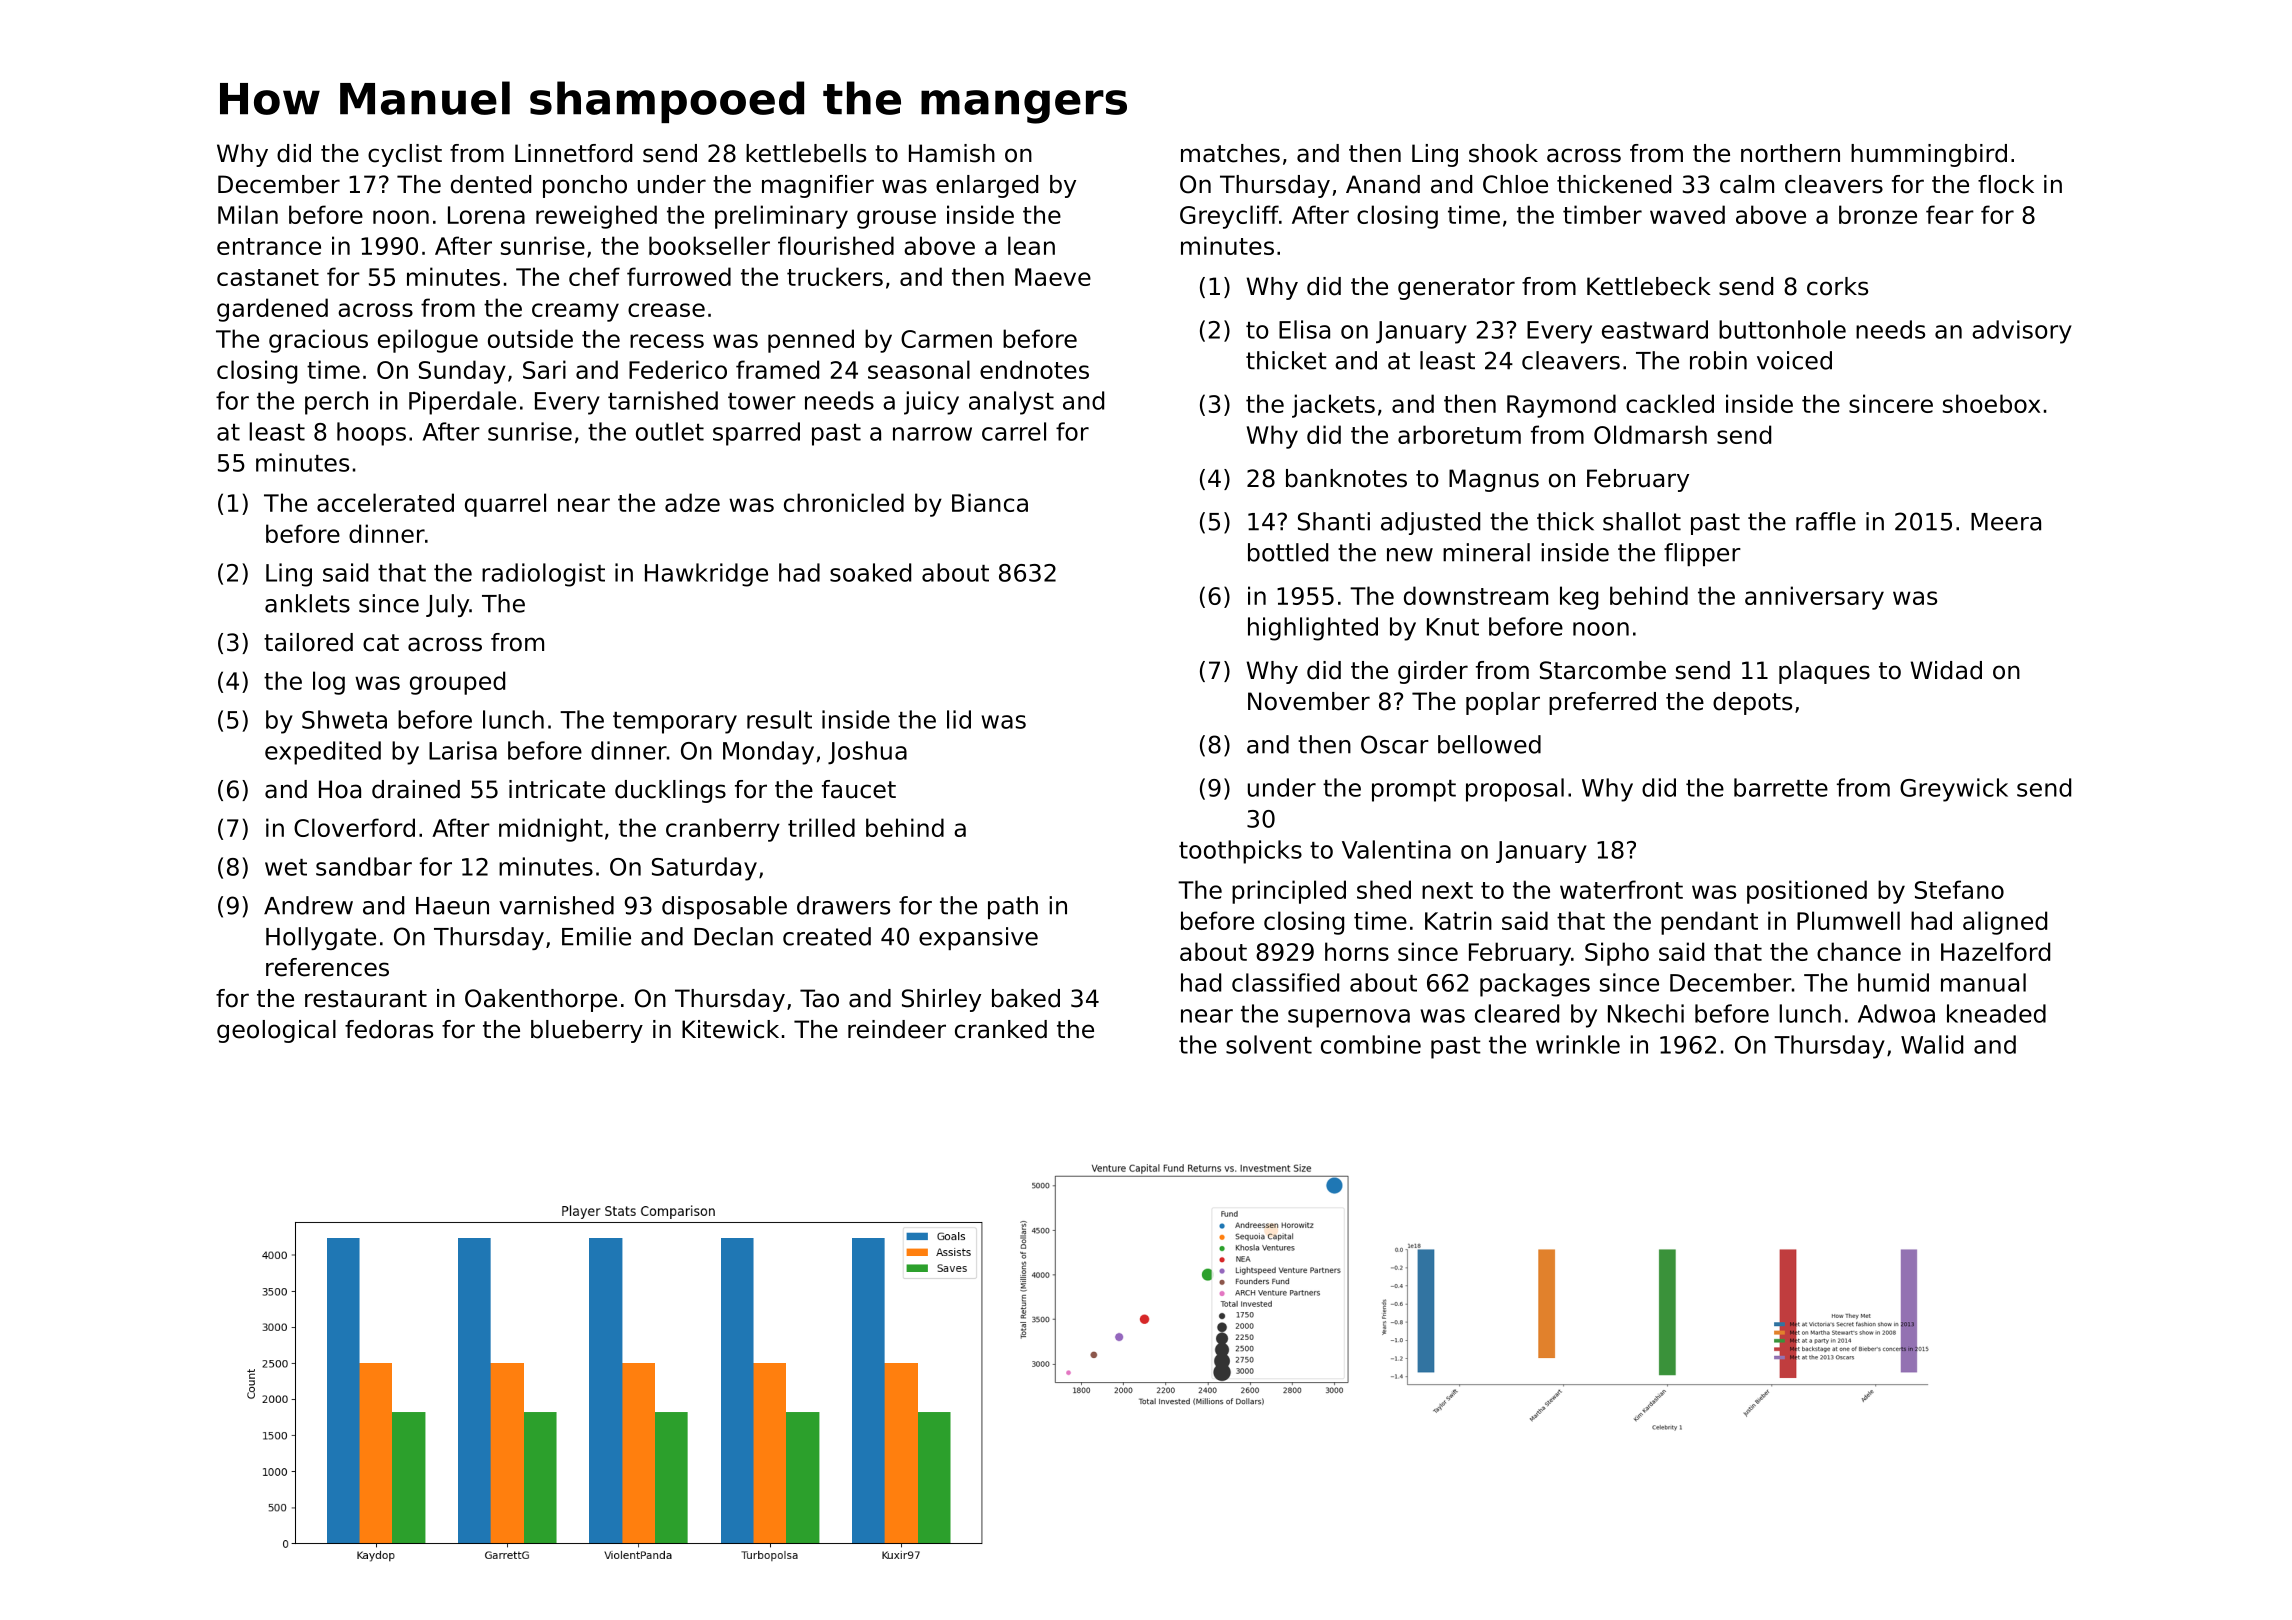 Image resolution: width=2292 pixels, height=1620 pixels. What do you see at coordinates (385, 502) in the screenshot?
I see `accelerated` at bounding box center [385, 502].
